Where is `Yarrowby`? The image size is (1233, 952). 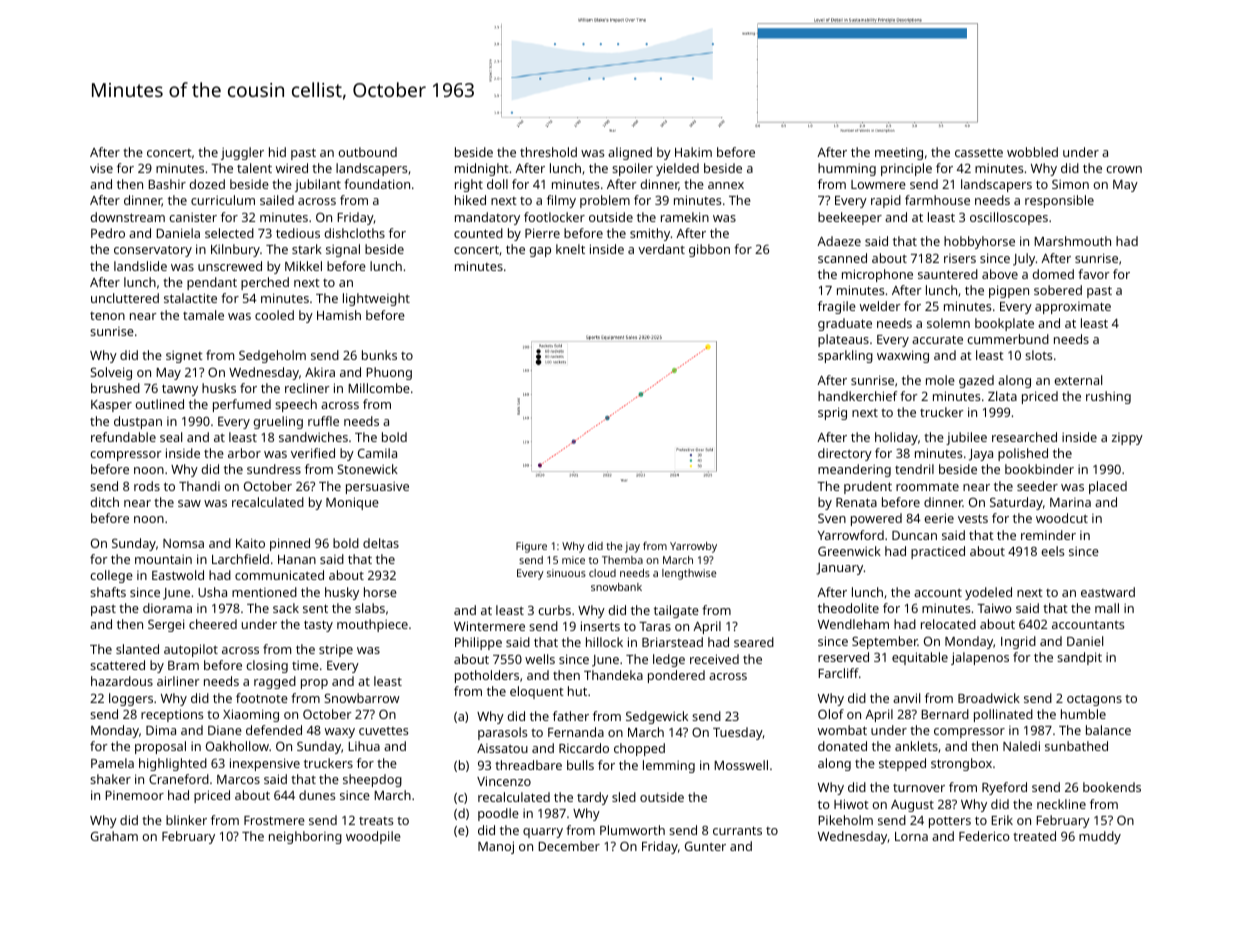 Yarrowby is located at coordinates (693, 547).
